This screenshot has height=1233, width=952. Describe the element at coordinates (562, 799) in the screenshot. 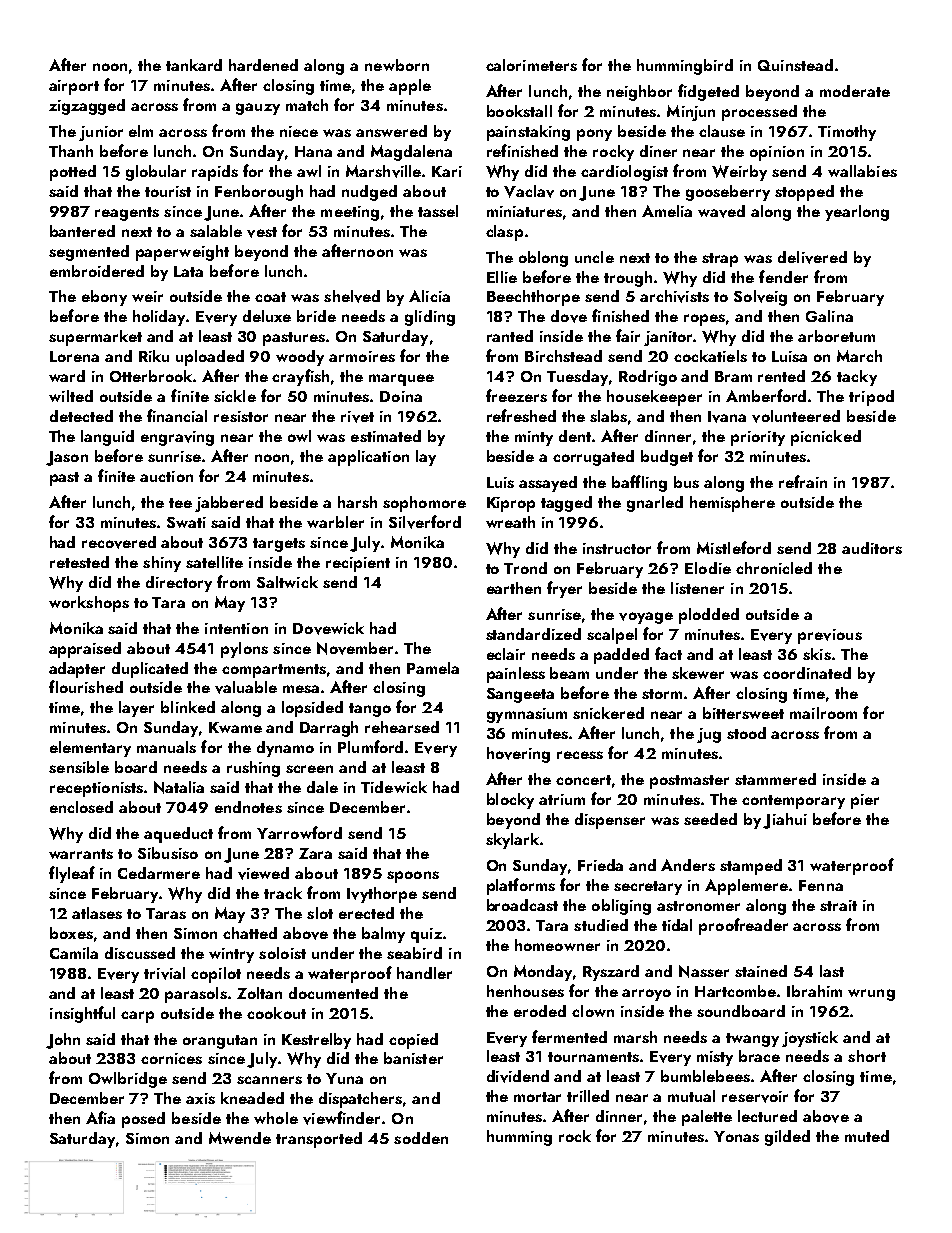

I see `atrium` at that location.
